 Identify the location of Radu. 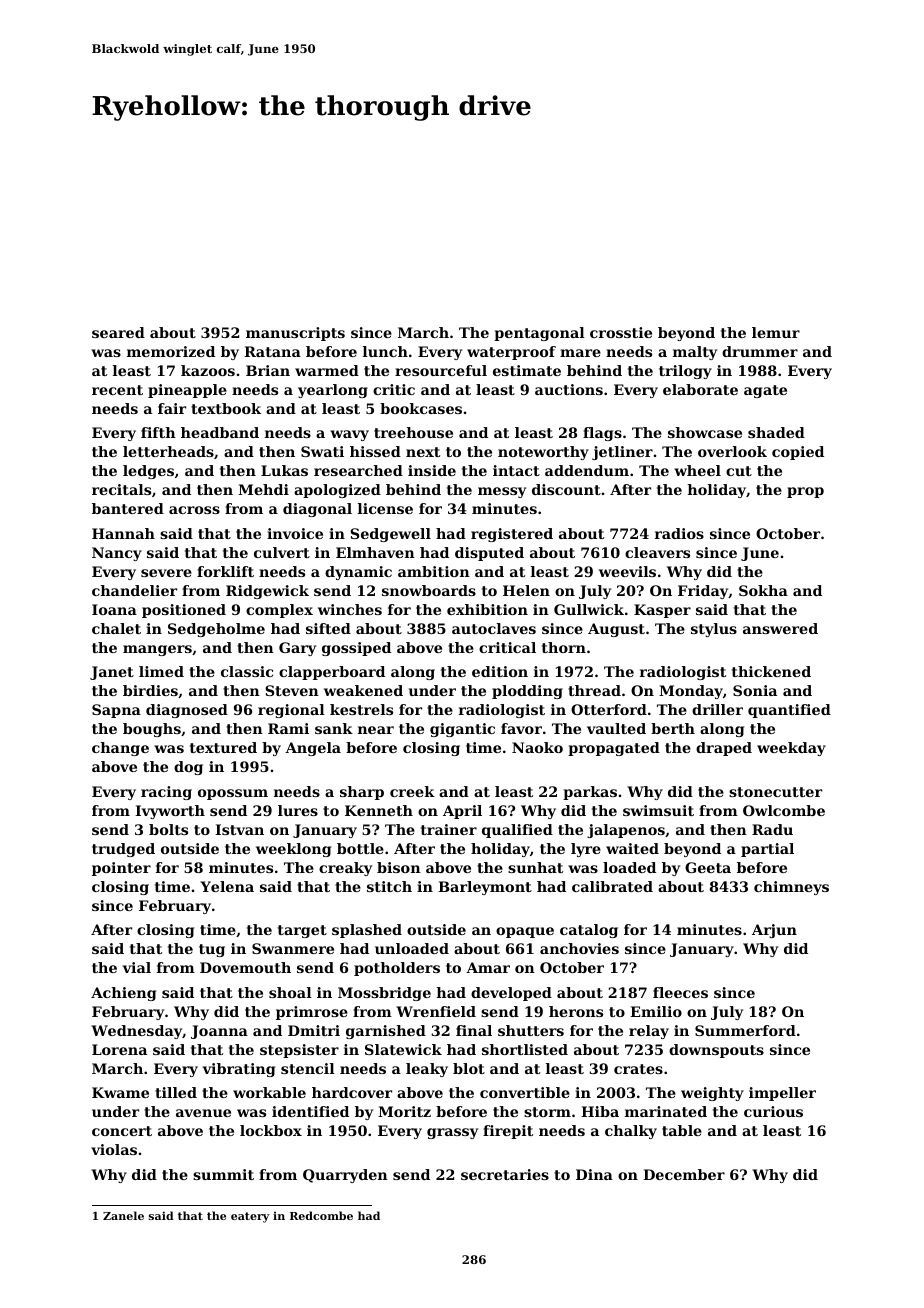
(772, 829).
